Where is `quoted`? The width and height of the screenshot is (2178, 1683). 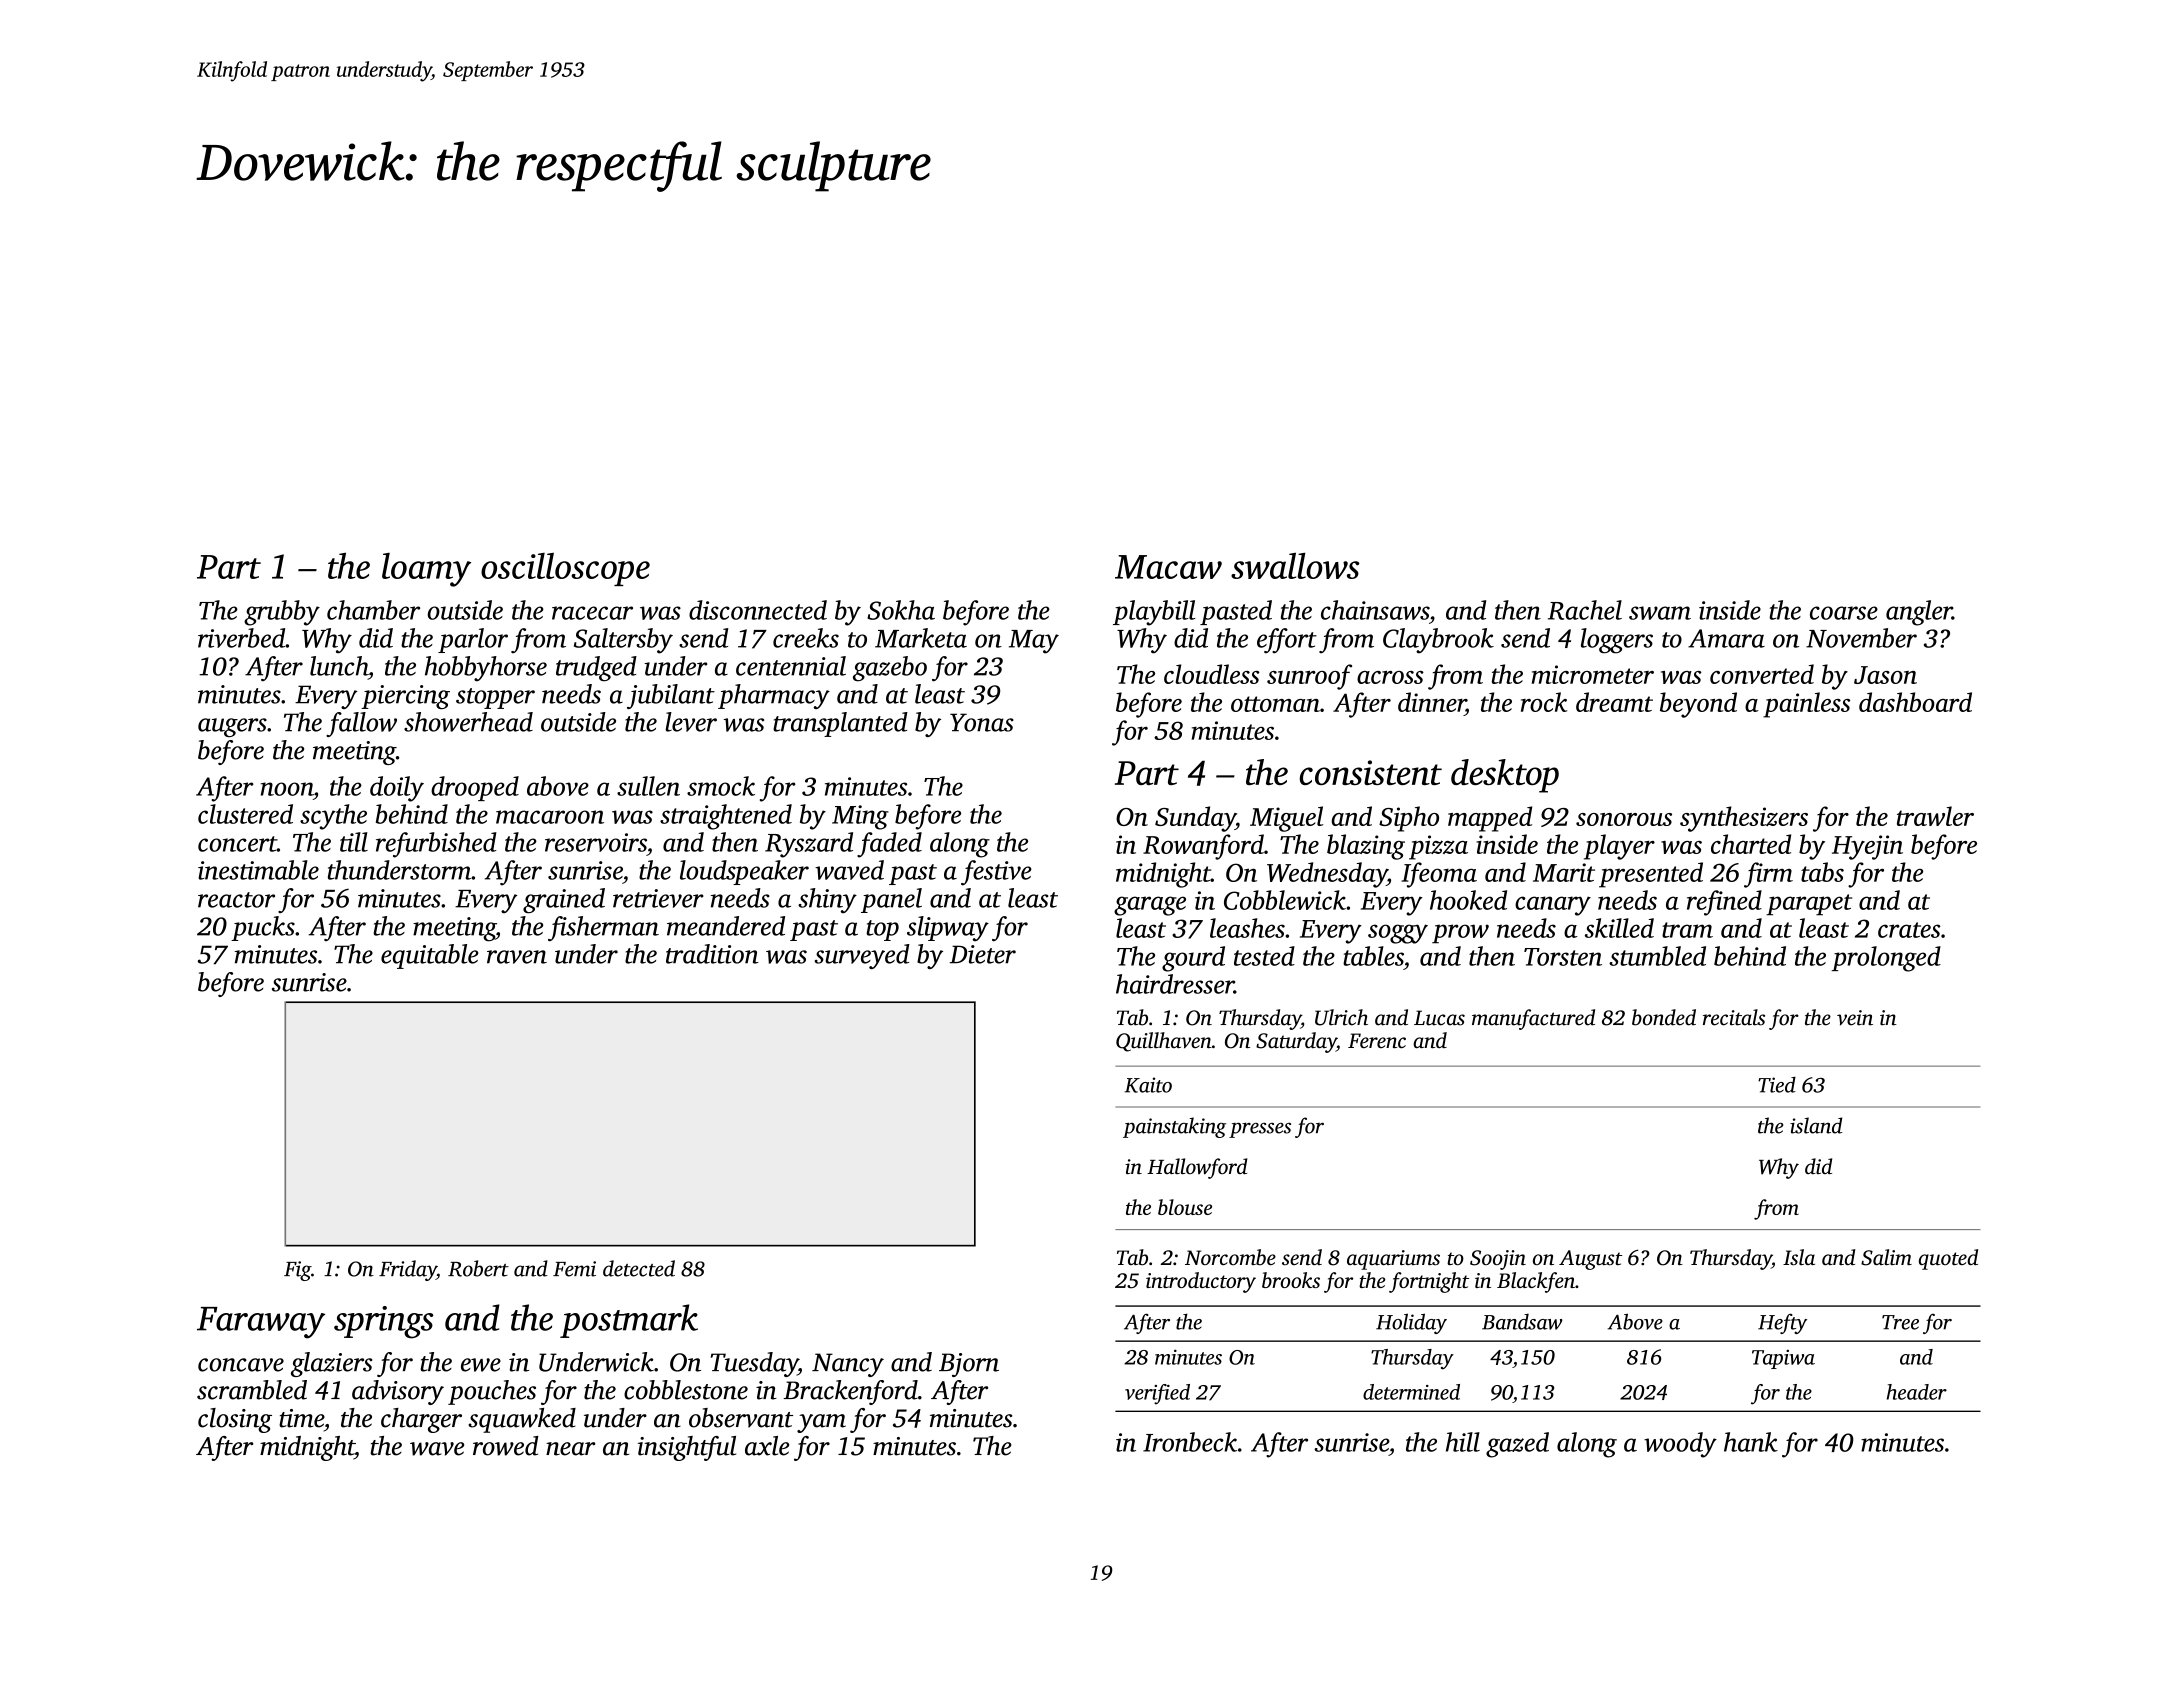
quoted is located at coordinates (1948, 1259).
